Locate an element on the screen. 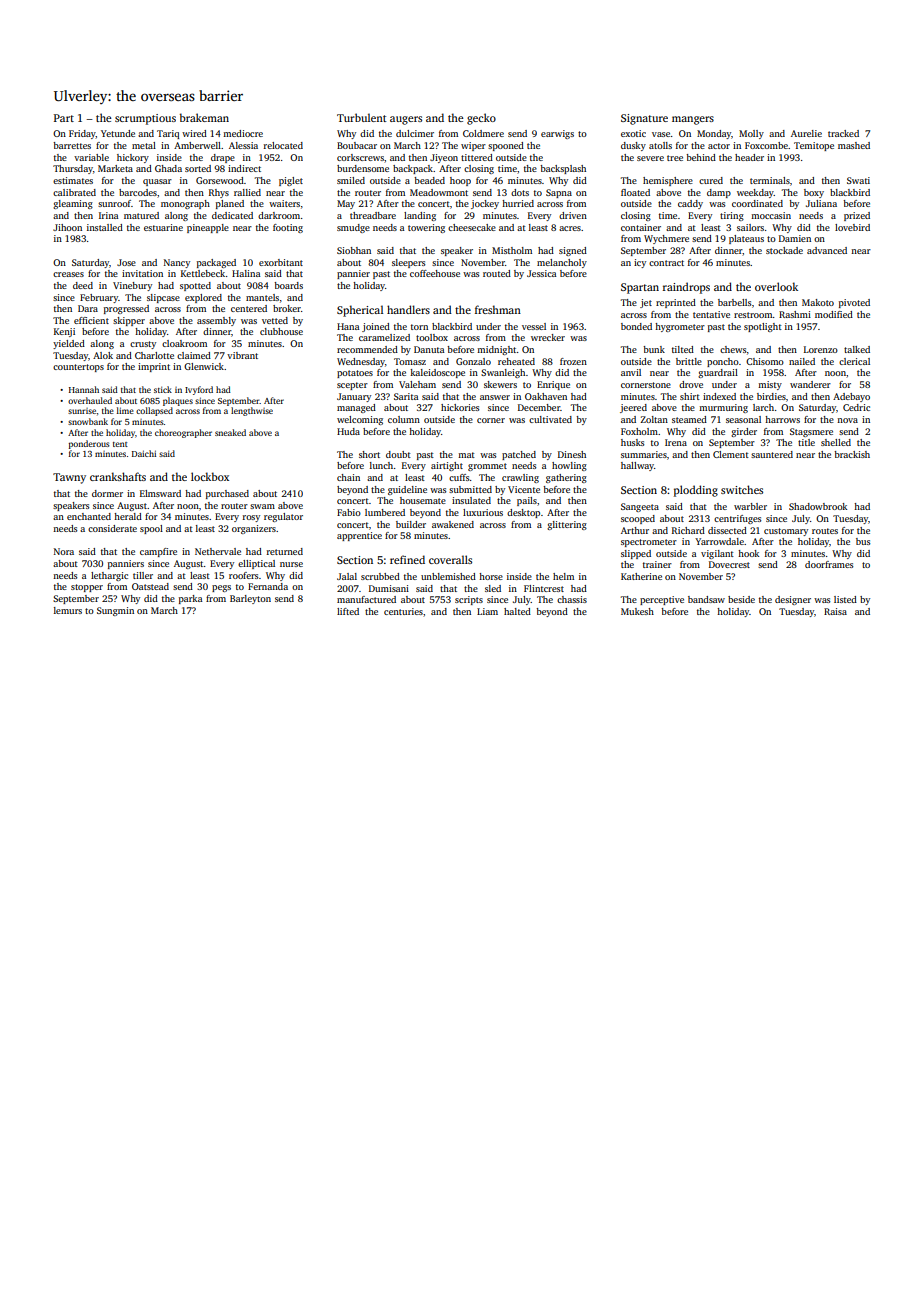 The height and width of the screenshot is (1308, 924). builder is located at coordinates (411, 524).
